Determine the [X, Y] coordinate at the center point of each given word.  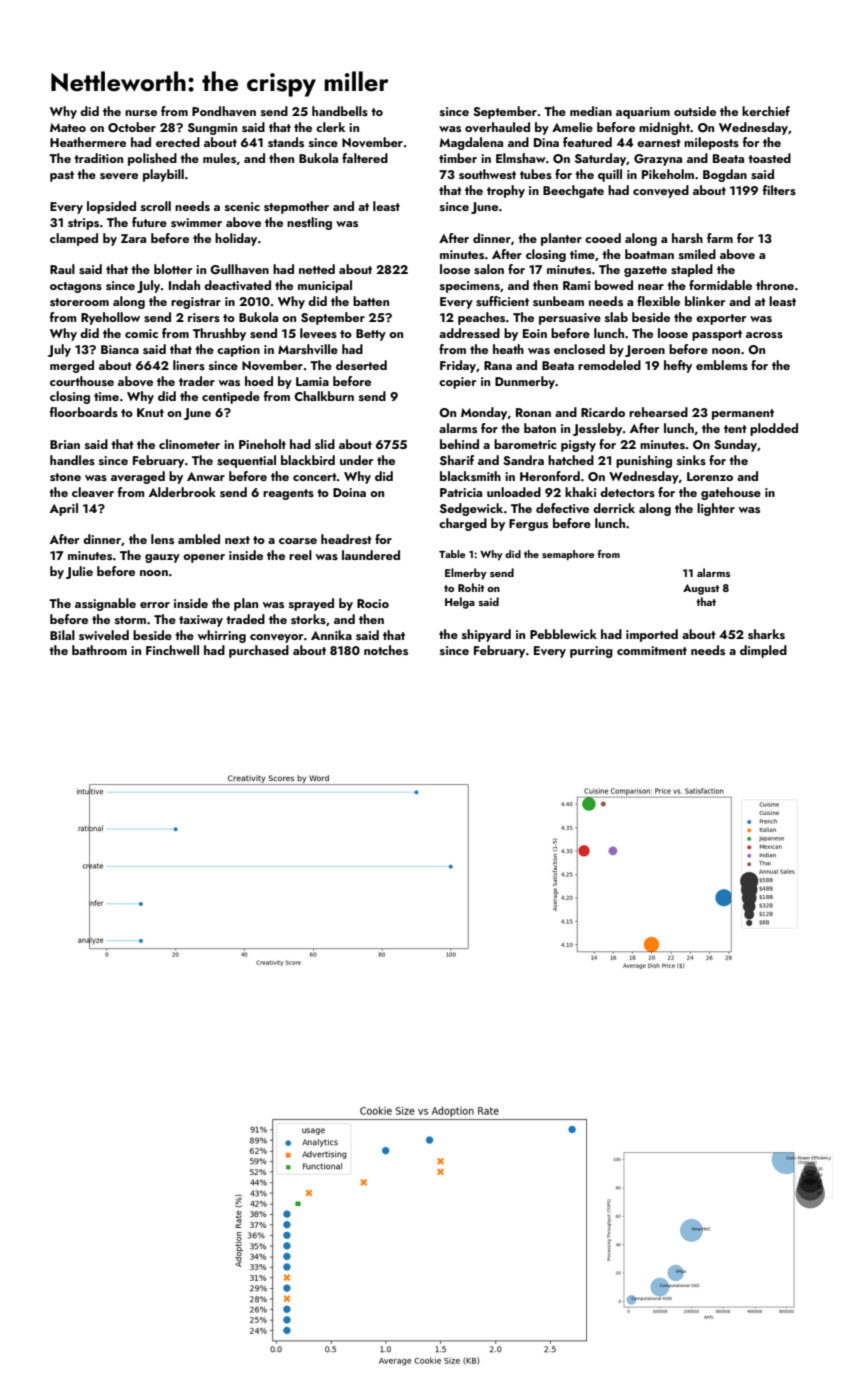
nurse [141, 113]
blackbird [308, 460]
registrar [196, 303]
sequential [246, 461]
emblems [722, 365]
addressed [469, 333]
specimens [470, 287]
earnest [659, 143]
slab [616, 317]
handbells [340, 111]
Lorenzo [710, 476]
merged [72, 366]
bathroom [99, 650]
